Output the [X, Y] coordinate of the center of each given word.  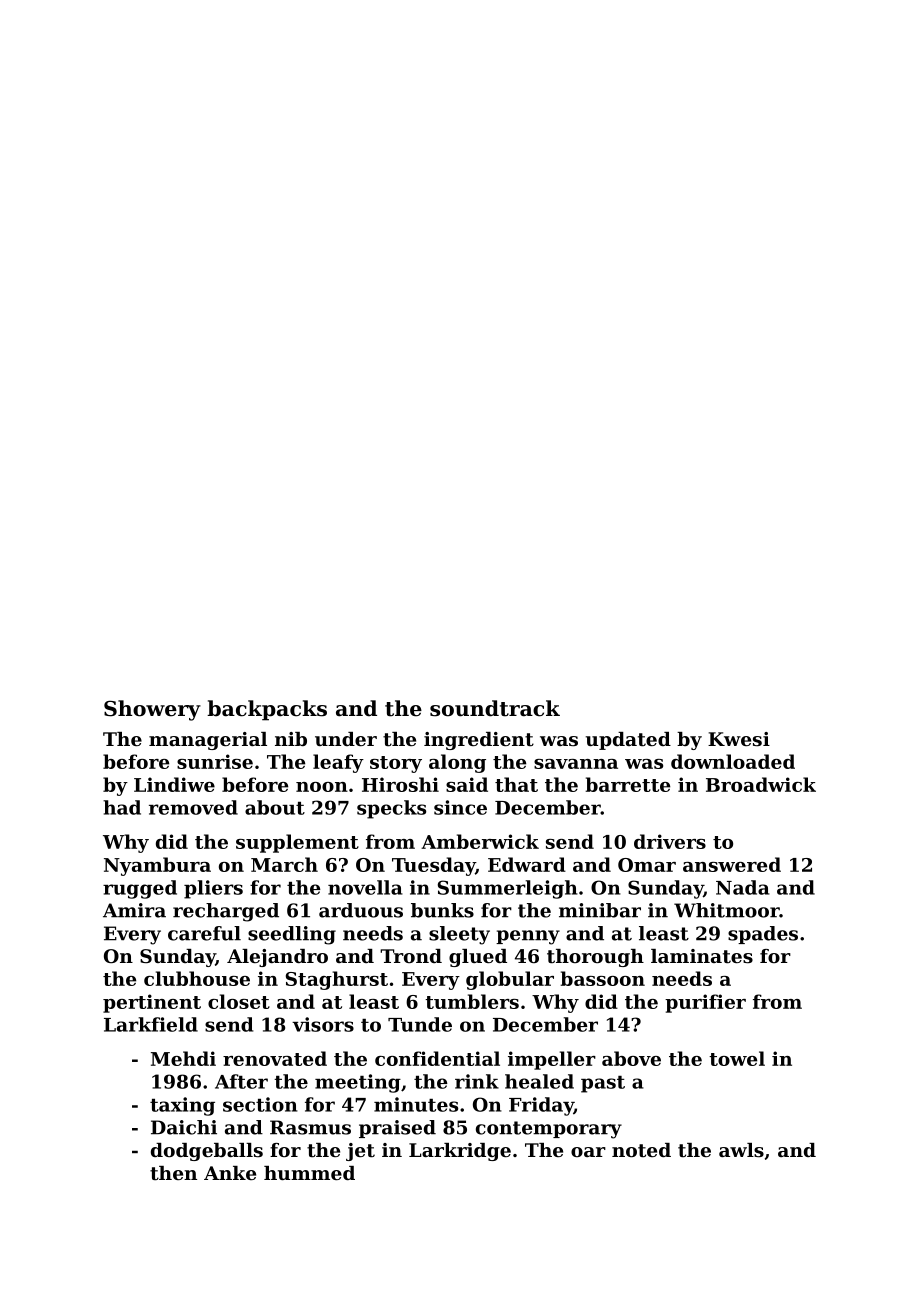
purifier [705, 1003]
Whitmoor [727, 910]
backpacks [267, 710]
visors [323, 1024]
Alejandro [277, 958]
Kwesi [739, 739]
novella [365, 887]
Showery [152, 710]
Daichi [184, 1127]
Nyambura [157, 866]
